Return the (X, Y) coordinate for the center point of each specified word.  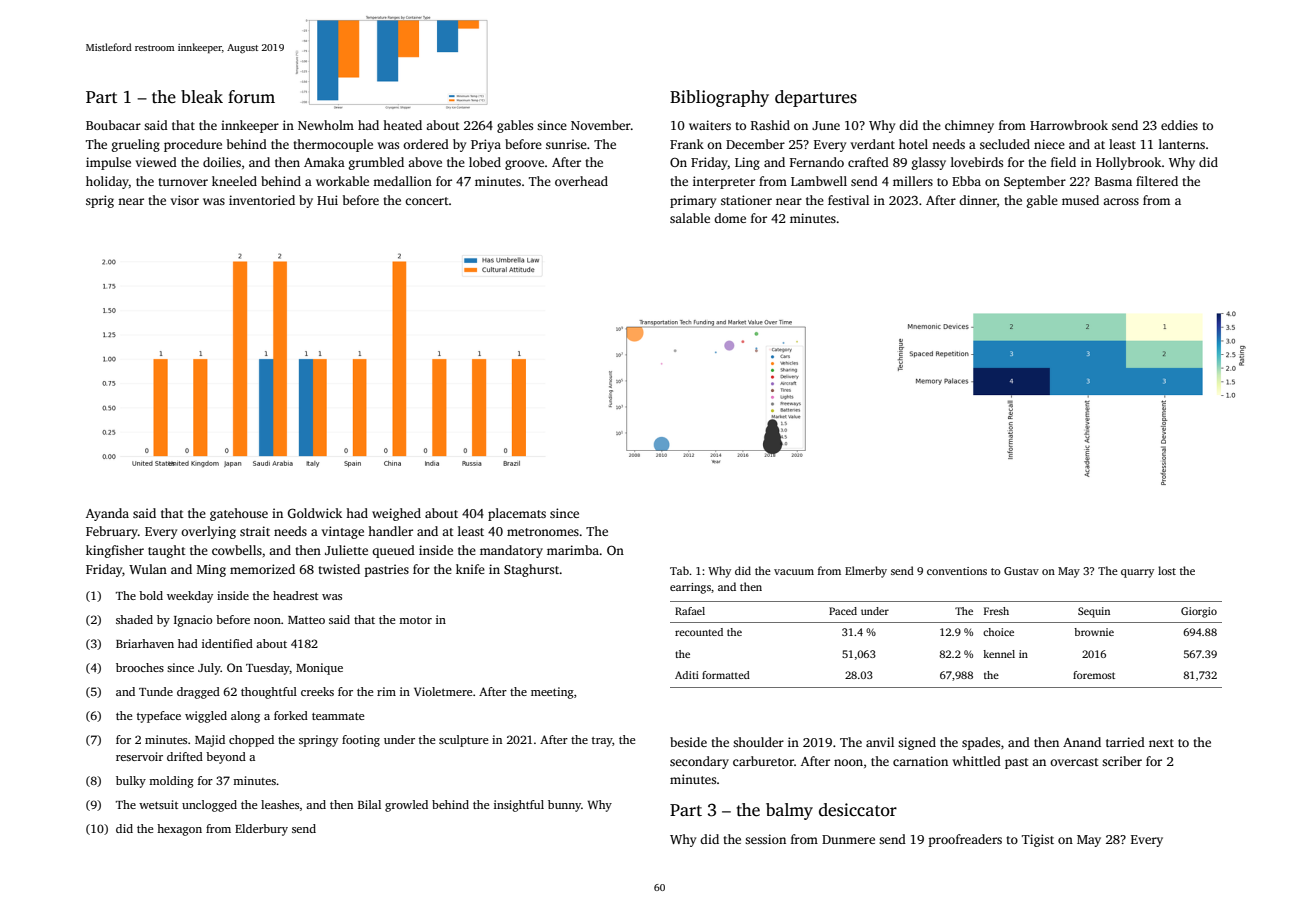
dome (730, 218)
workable (342, 181)
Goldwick (315, 513)
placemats (517, 514)
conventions (957, 571)
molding (171, 782)
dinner (978, 200)
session (765, 839)
